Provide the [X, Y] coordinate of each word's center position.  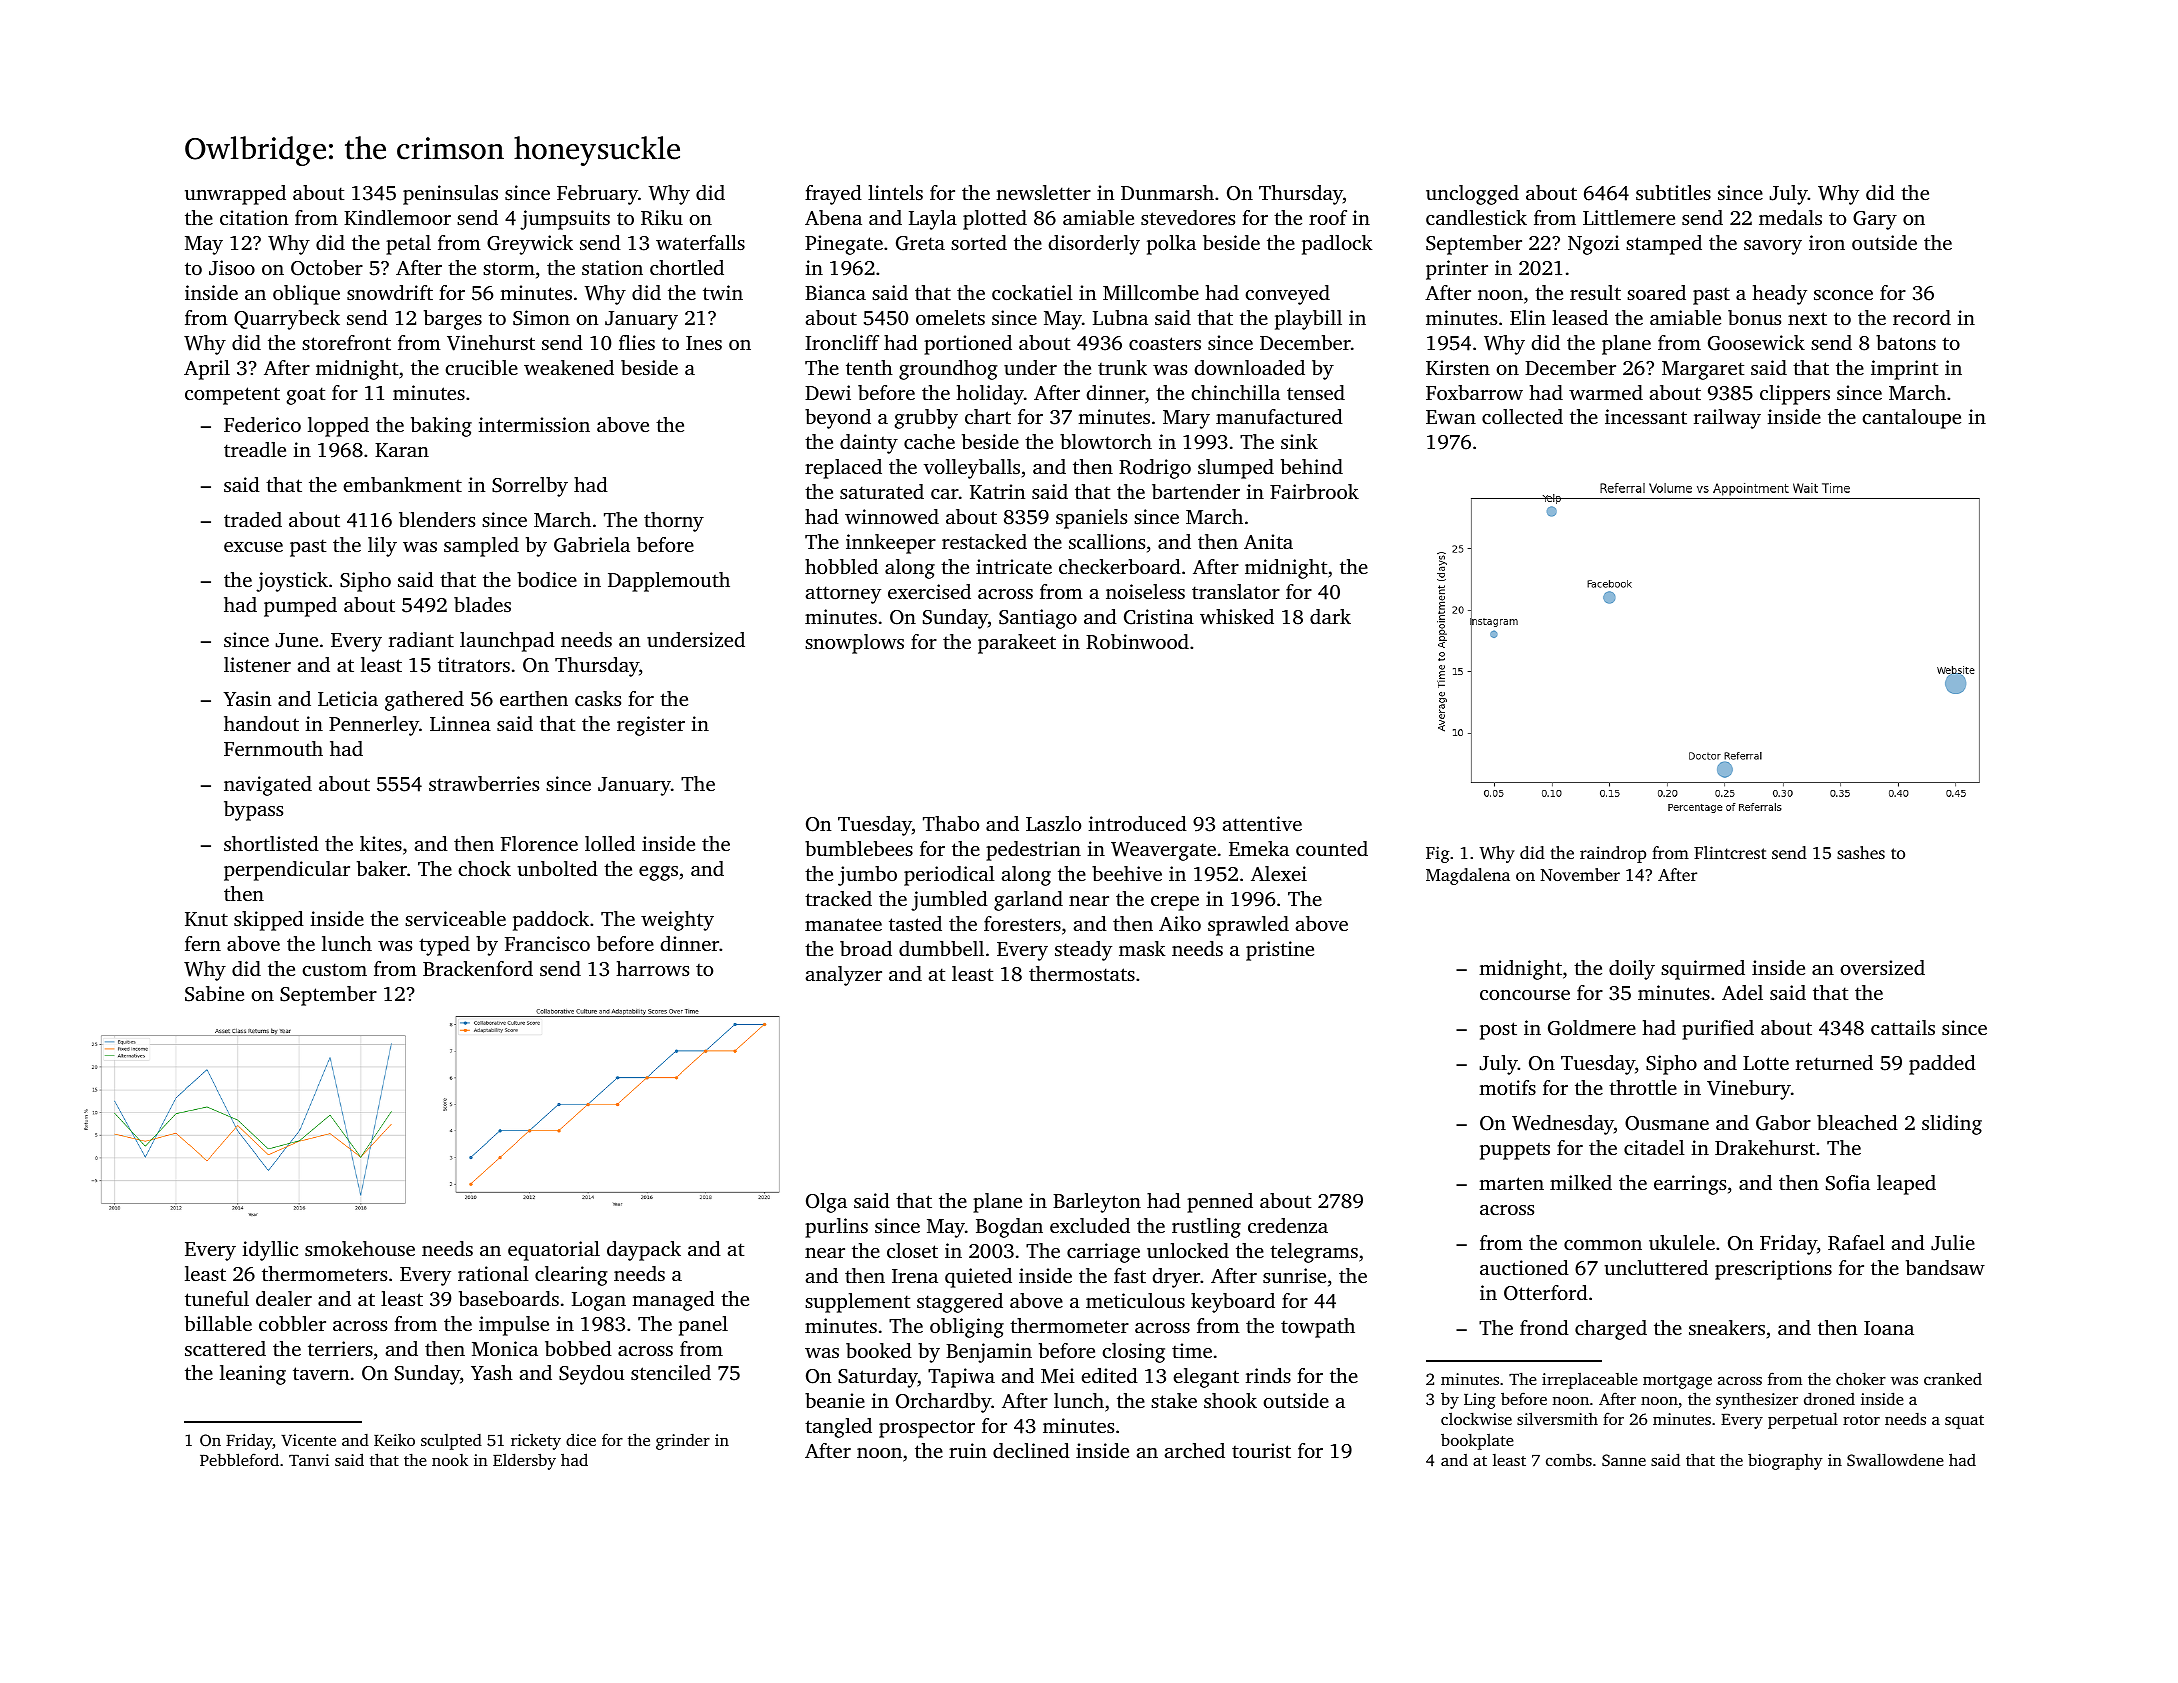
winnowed [892, 516]
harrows [652, 968]
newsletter [1043, 192]
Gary [1875, 220]
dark [1330, 616]
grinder [683, 1442]
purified [1718, 1030]
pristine [1280, 951]
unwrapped [235, 195]
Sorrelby [530, 487]
